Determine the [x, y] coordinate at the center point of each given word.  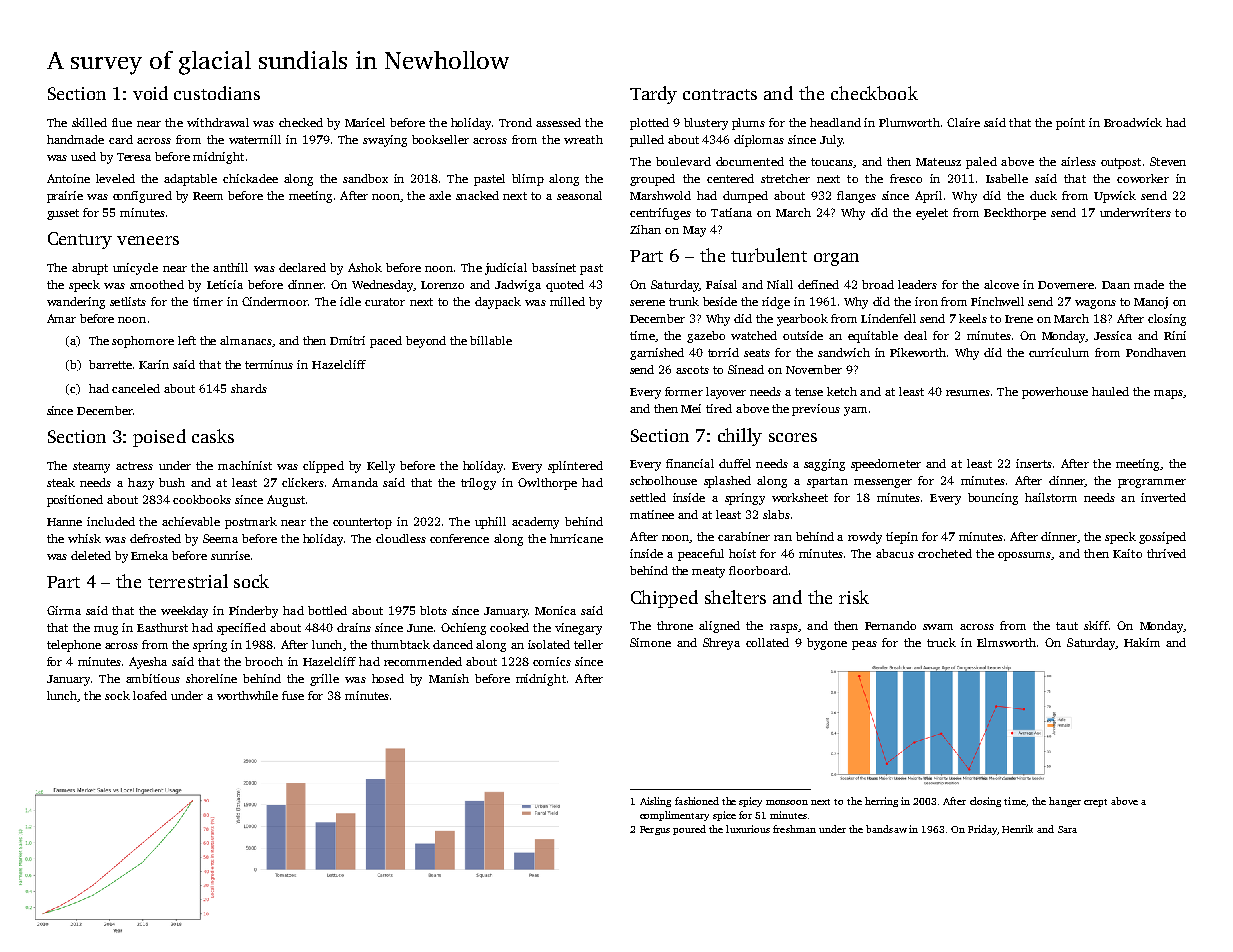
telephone [74, 646]
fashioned [697, 801]
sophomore [143, 342]
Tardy [653, 95]
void [150, 93]
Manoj [1151, 303]
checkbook [874, 93]
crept [1095, 803]
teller [588, 644]
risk [854, 597]
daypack [498, 303]
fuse [293, 695]
